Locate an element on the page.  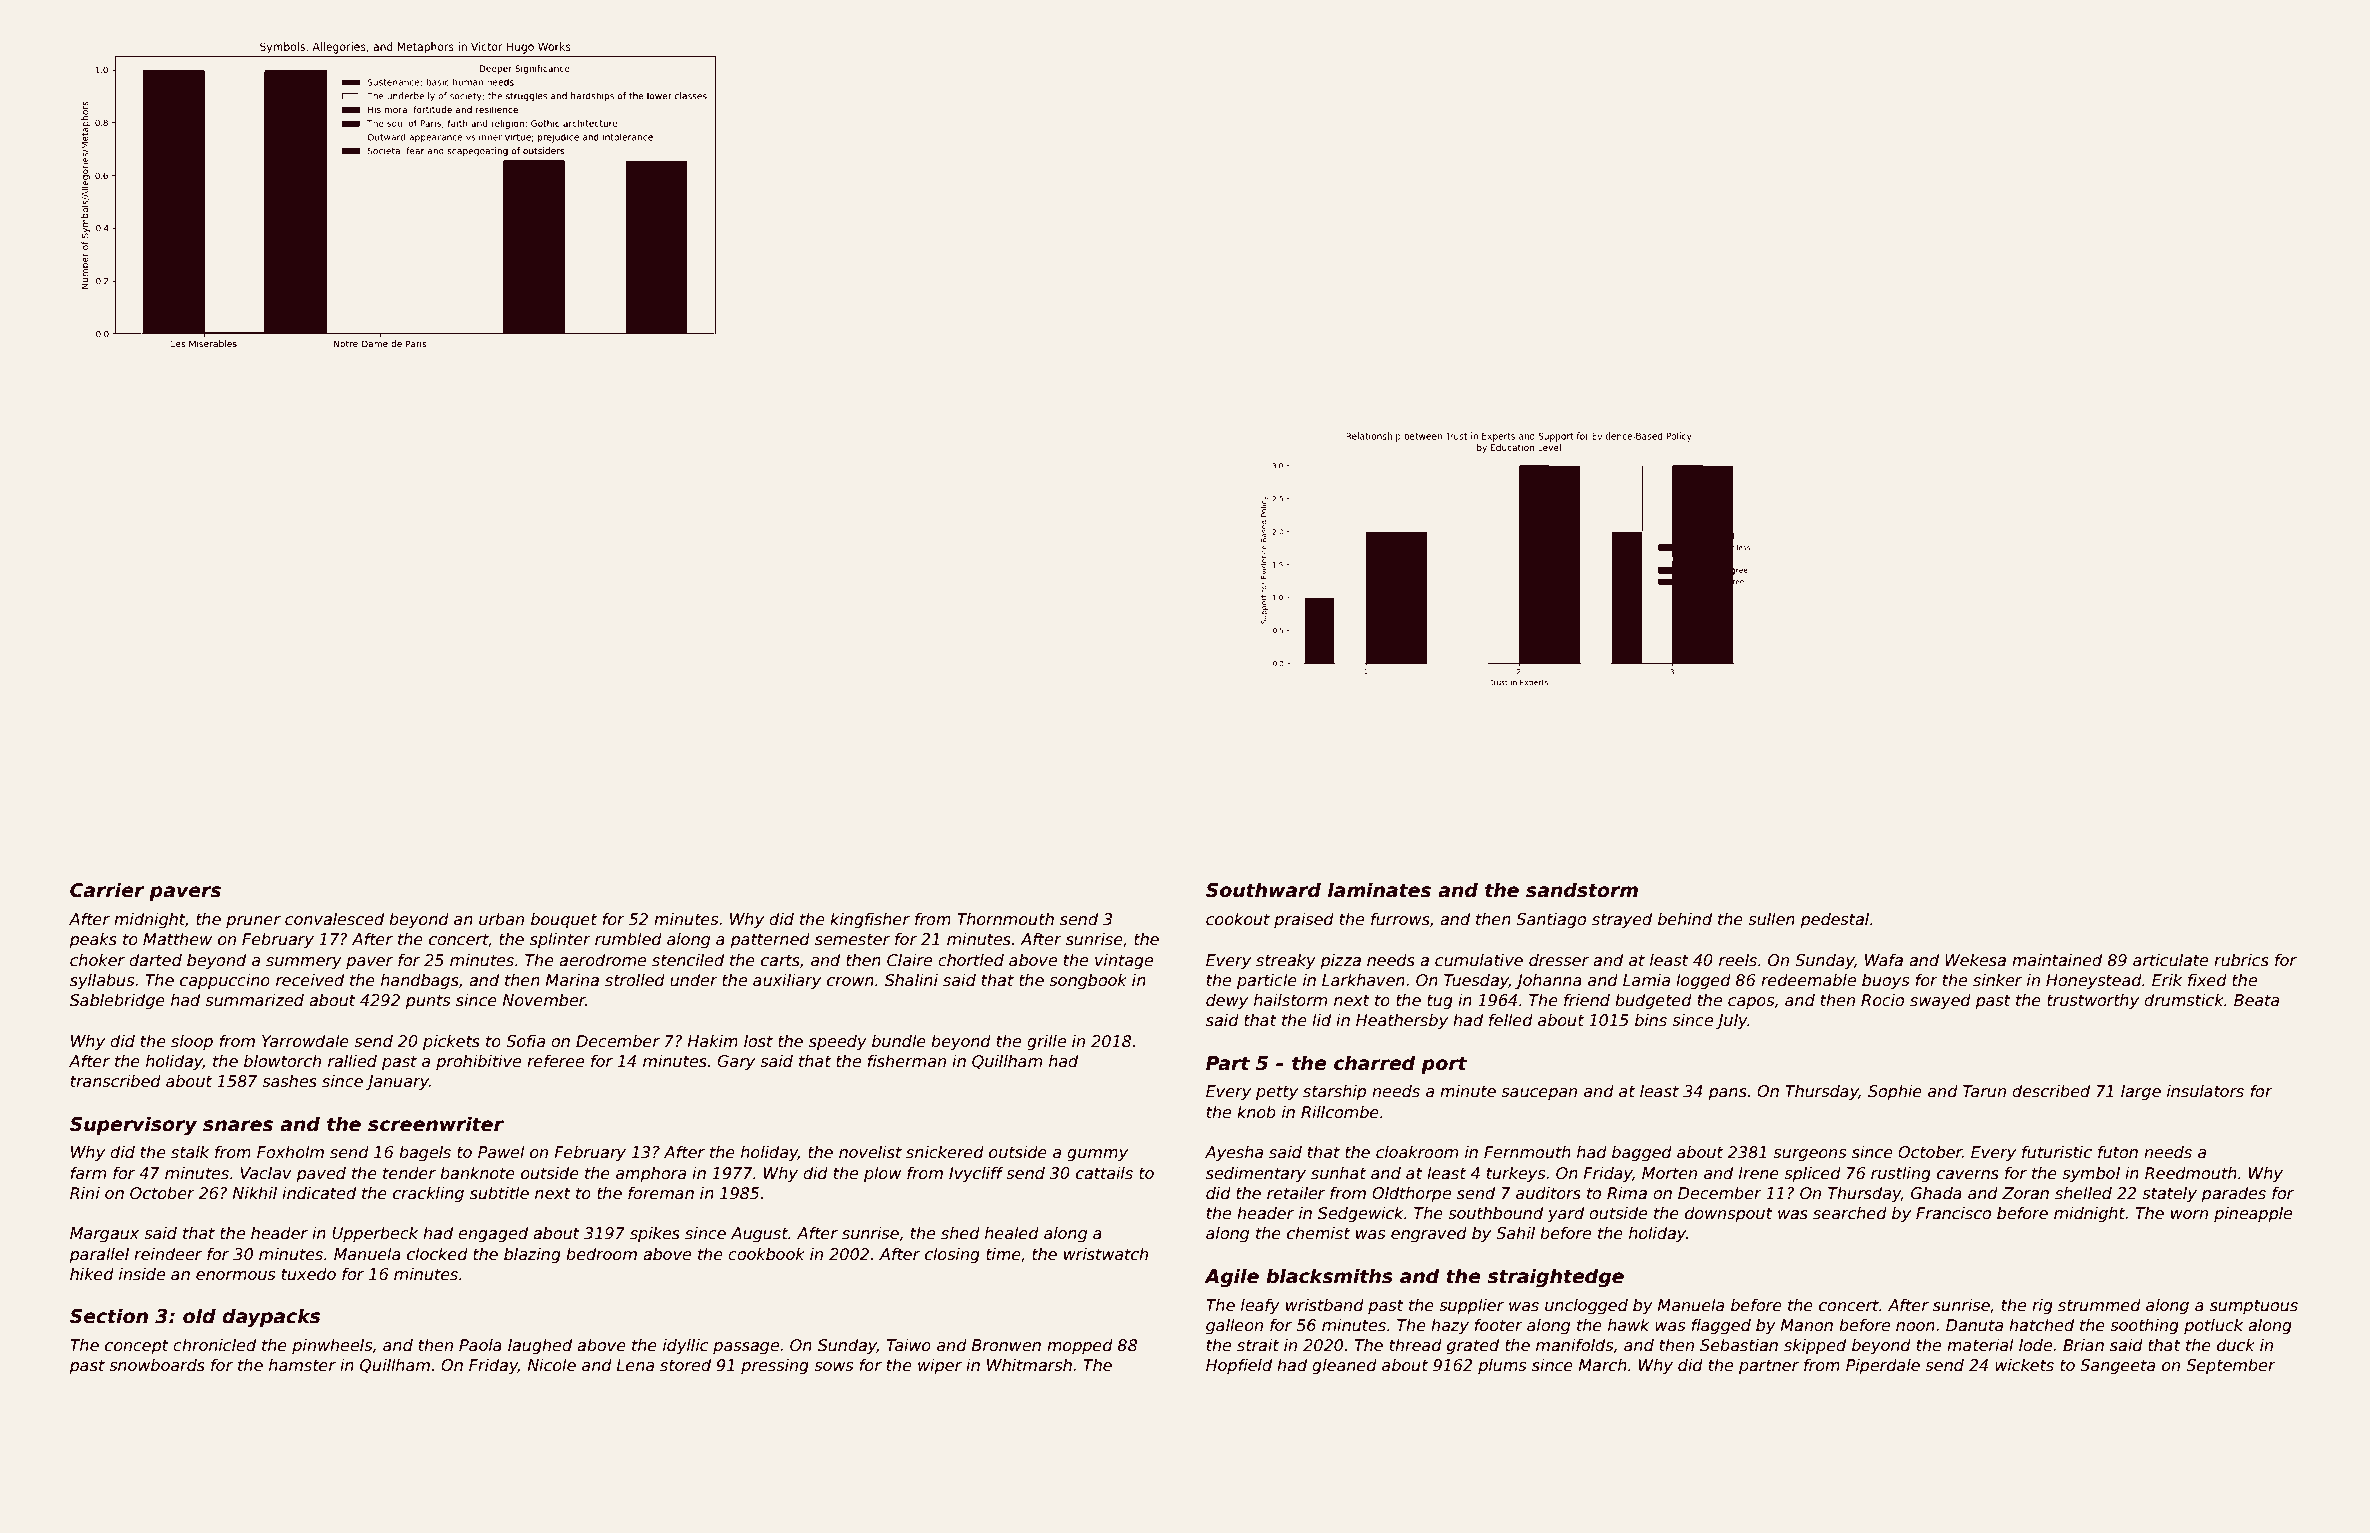
wiper is located at coordinates (940, 1367).
